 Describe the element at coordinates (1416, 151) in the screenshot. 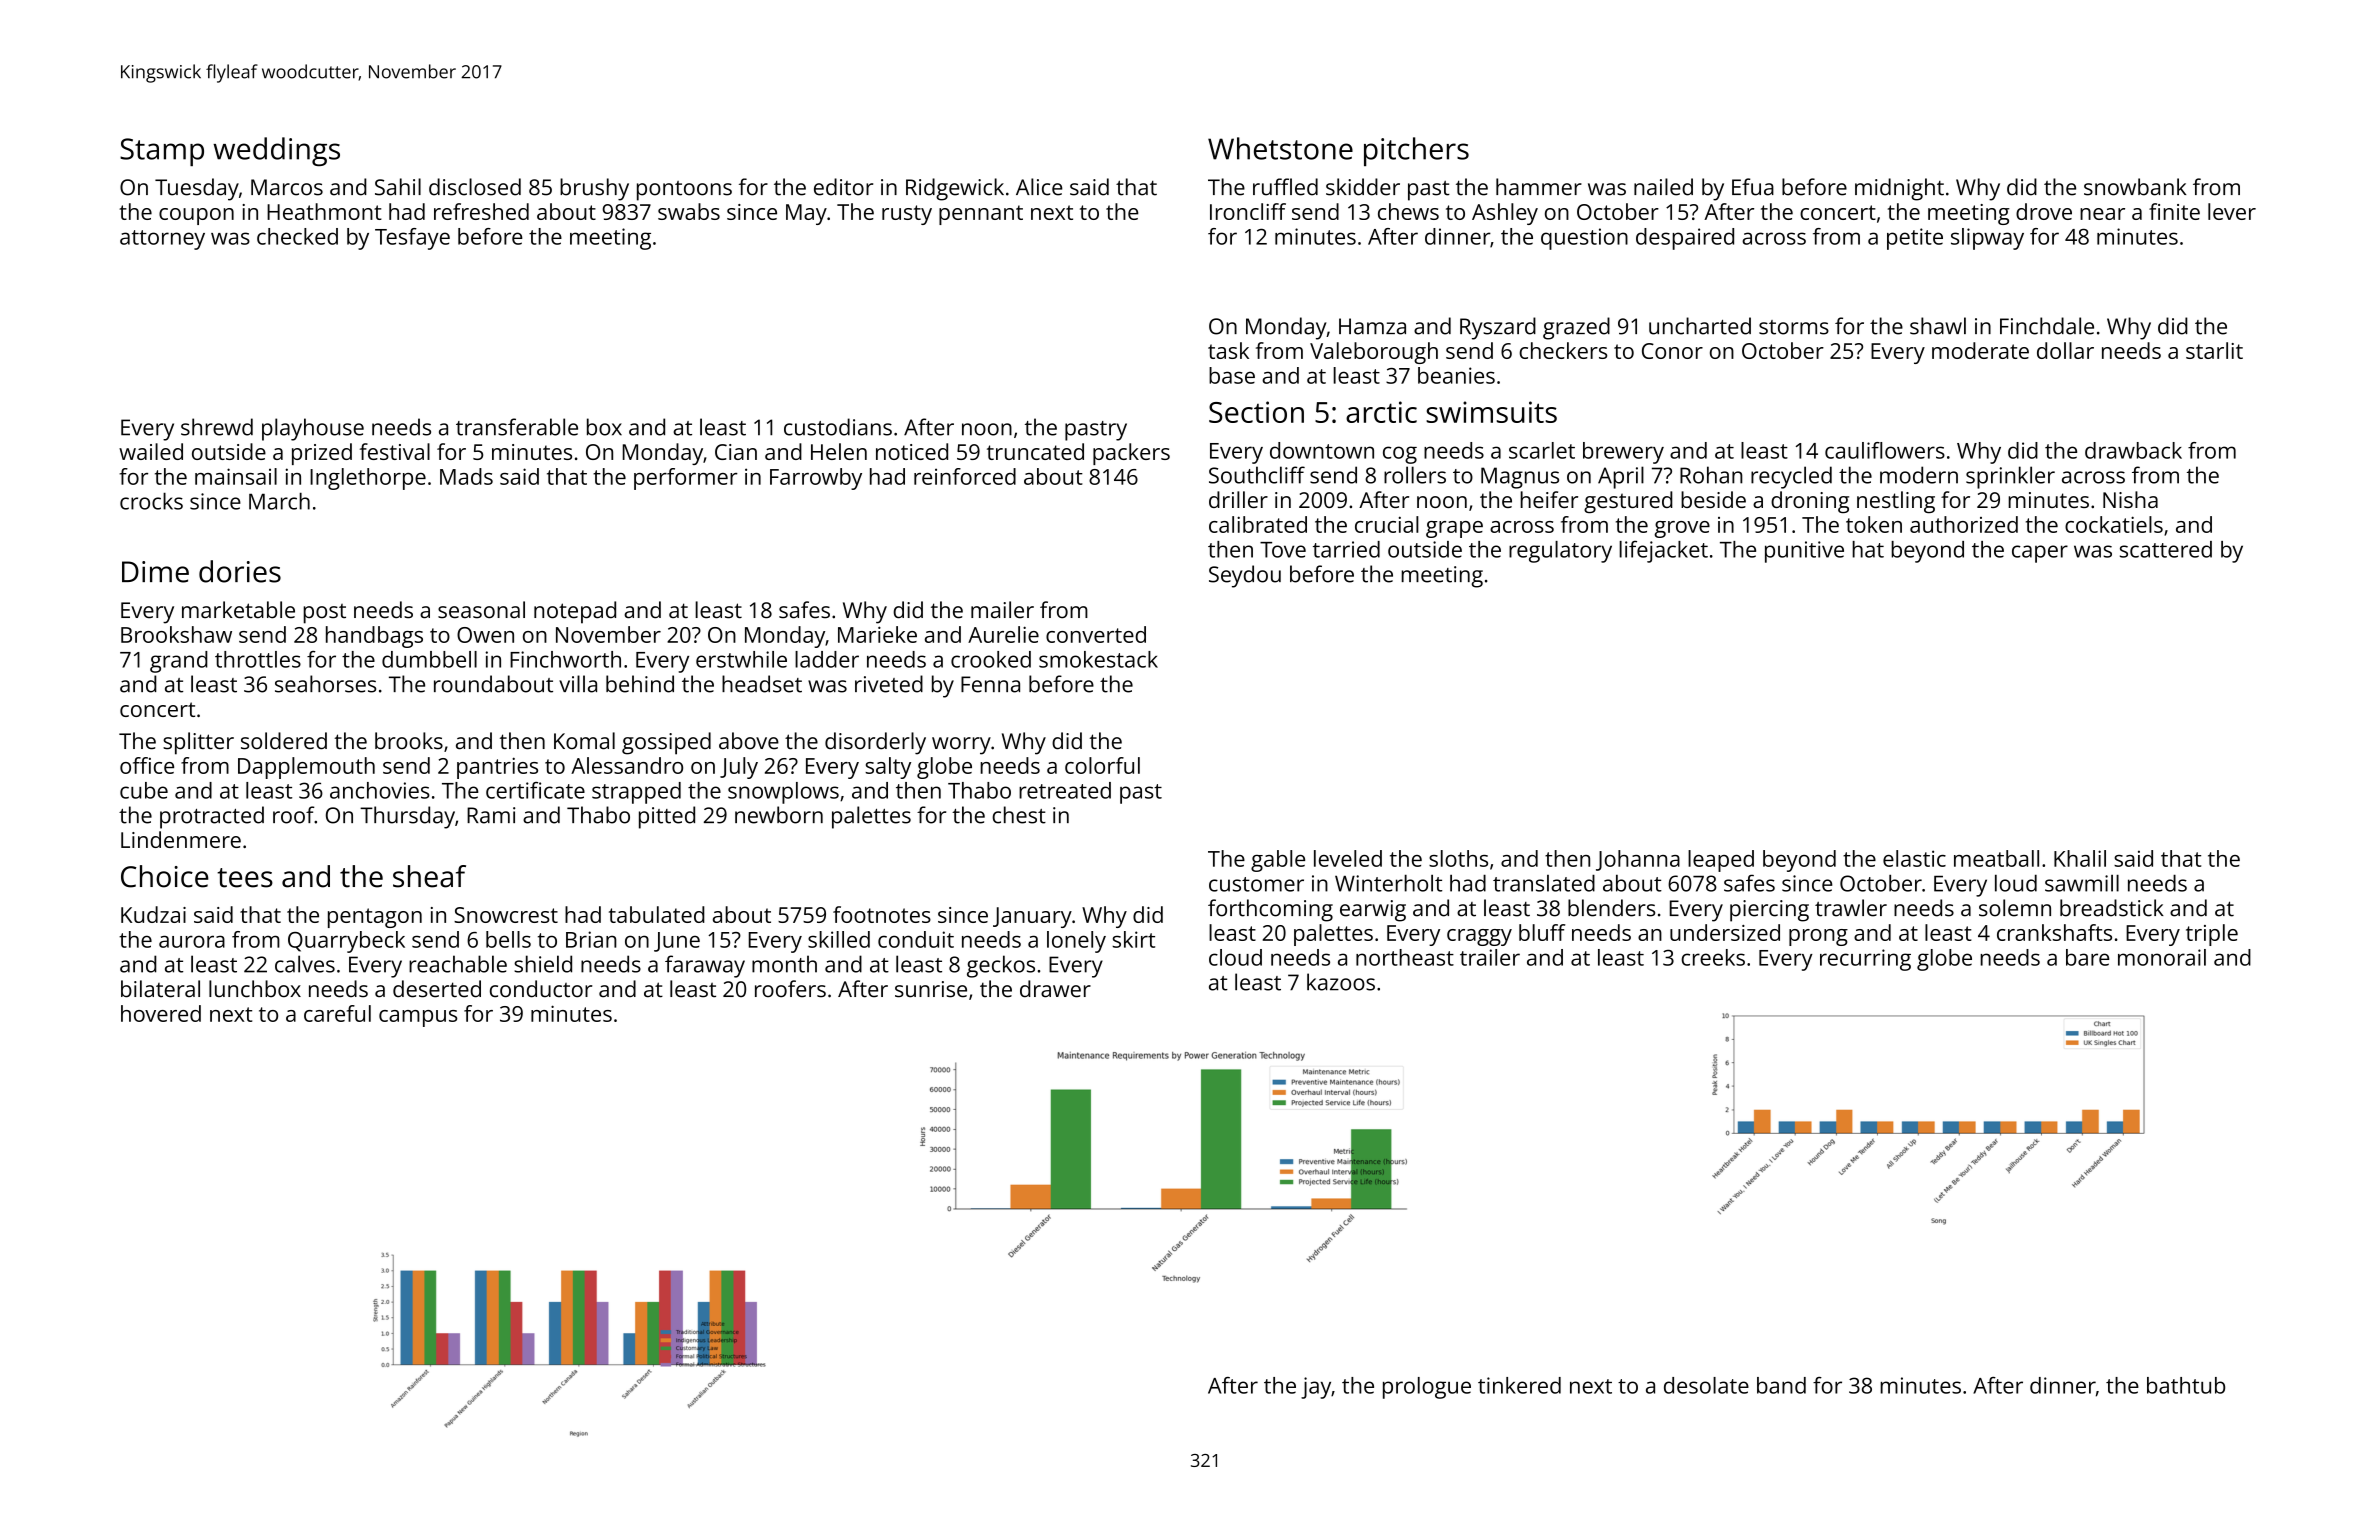

I see `pitchers` at that location.
